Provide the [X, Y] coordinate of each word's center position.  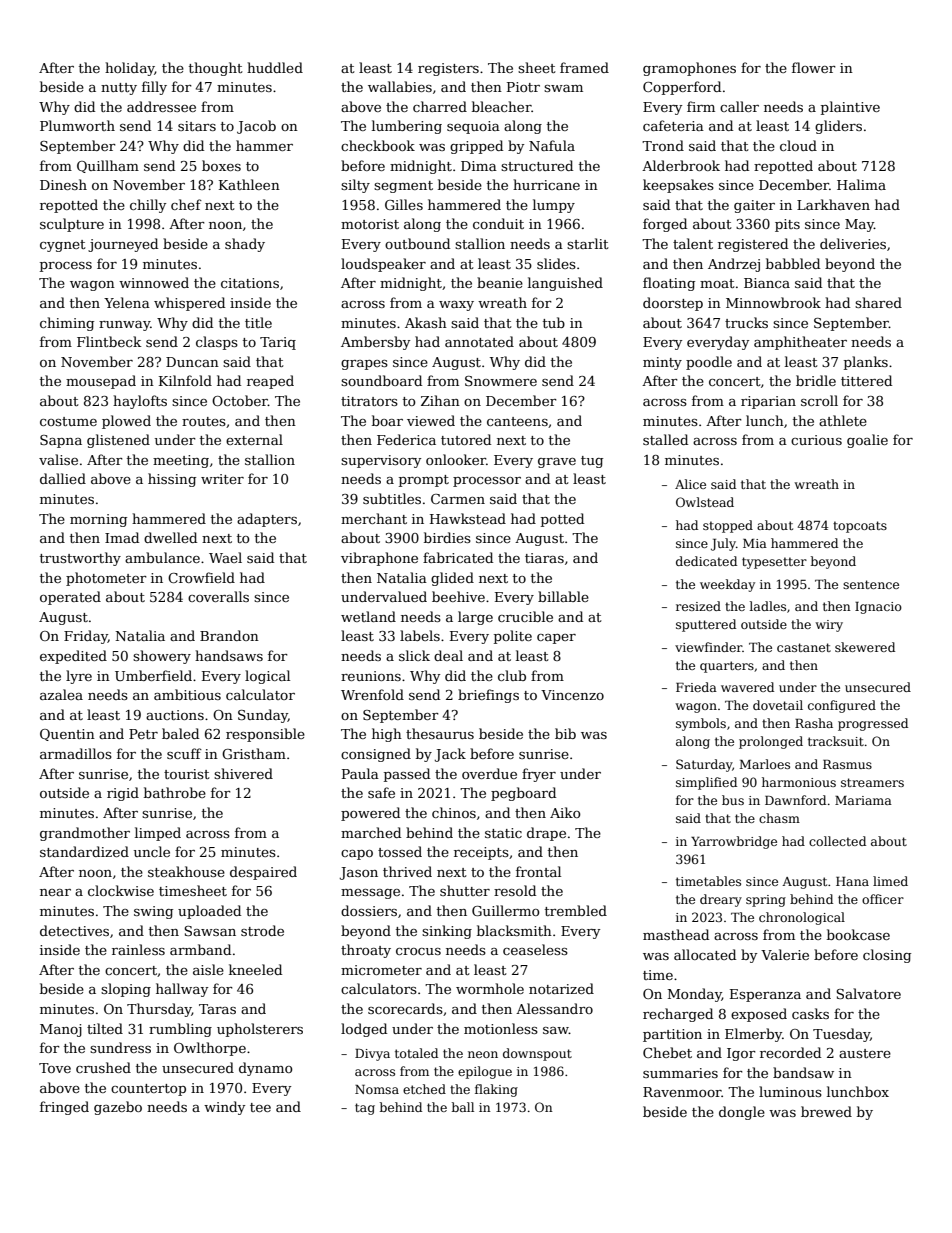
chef [186, 204]
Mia [755, 543]
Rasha [814, 723]
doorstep [673, 304]
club [512, 675]
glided [452, 579]
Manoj [61, 1030]
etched [424, 1089]
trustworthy [80, 559]
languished [565, 284]
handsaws [229, 655]
